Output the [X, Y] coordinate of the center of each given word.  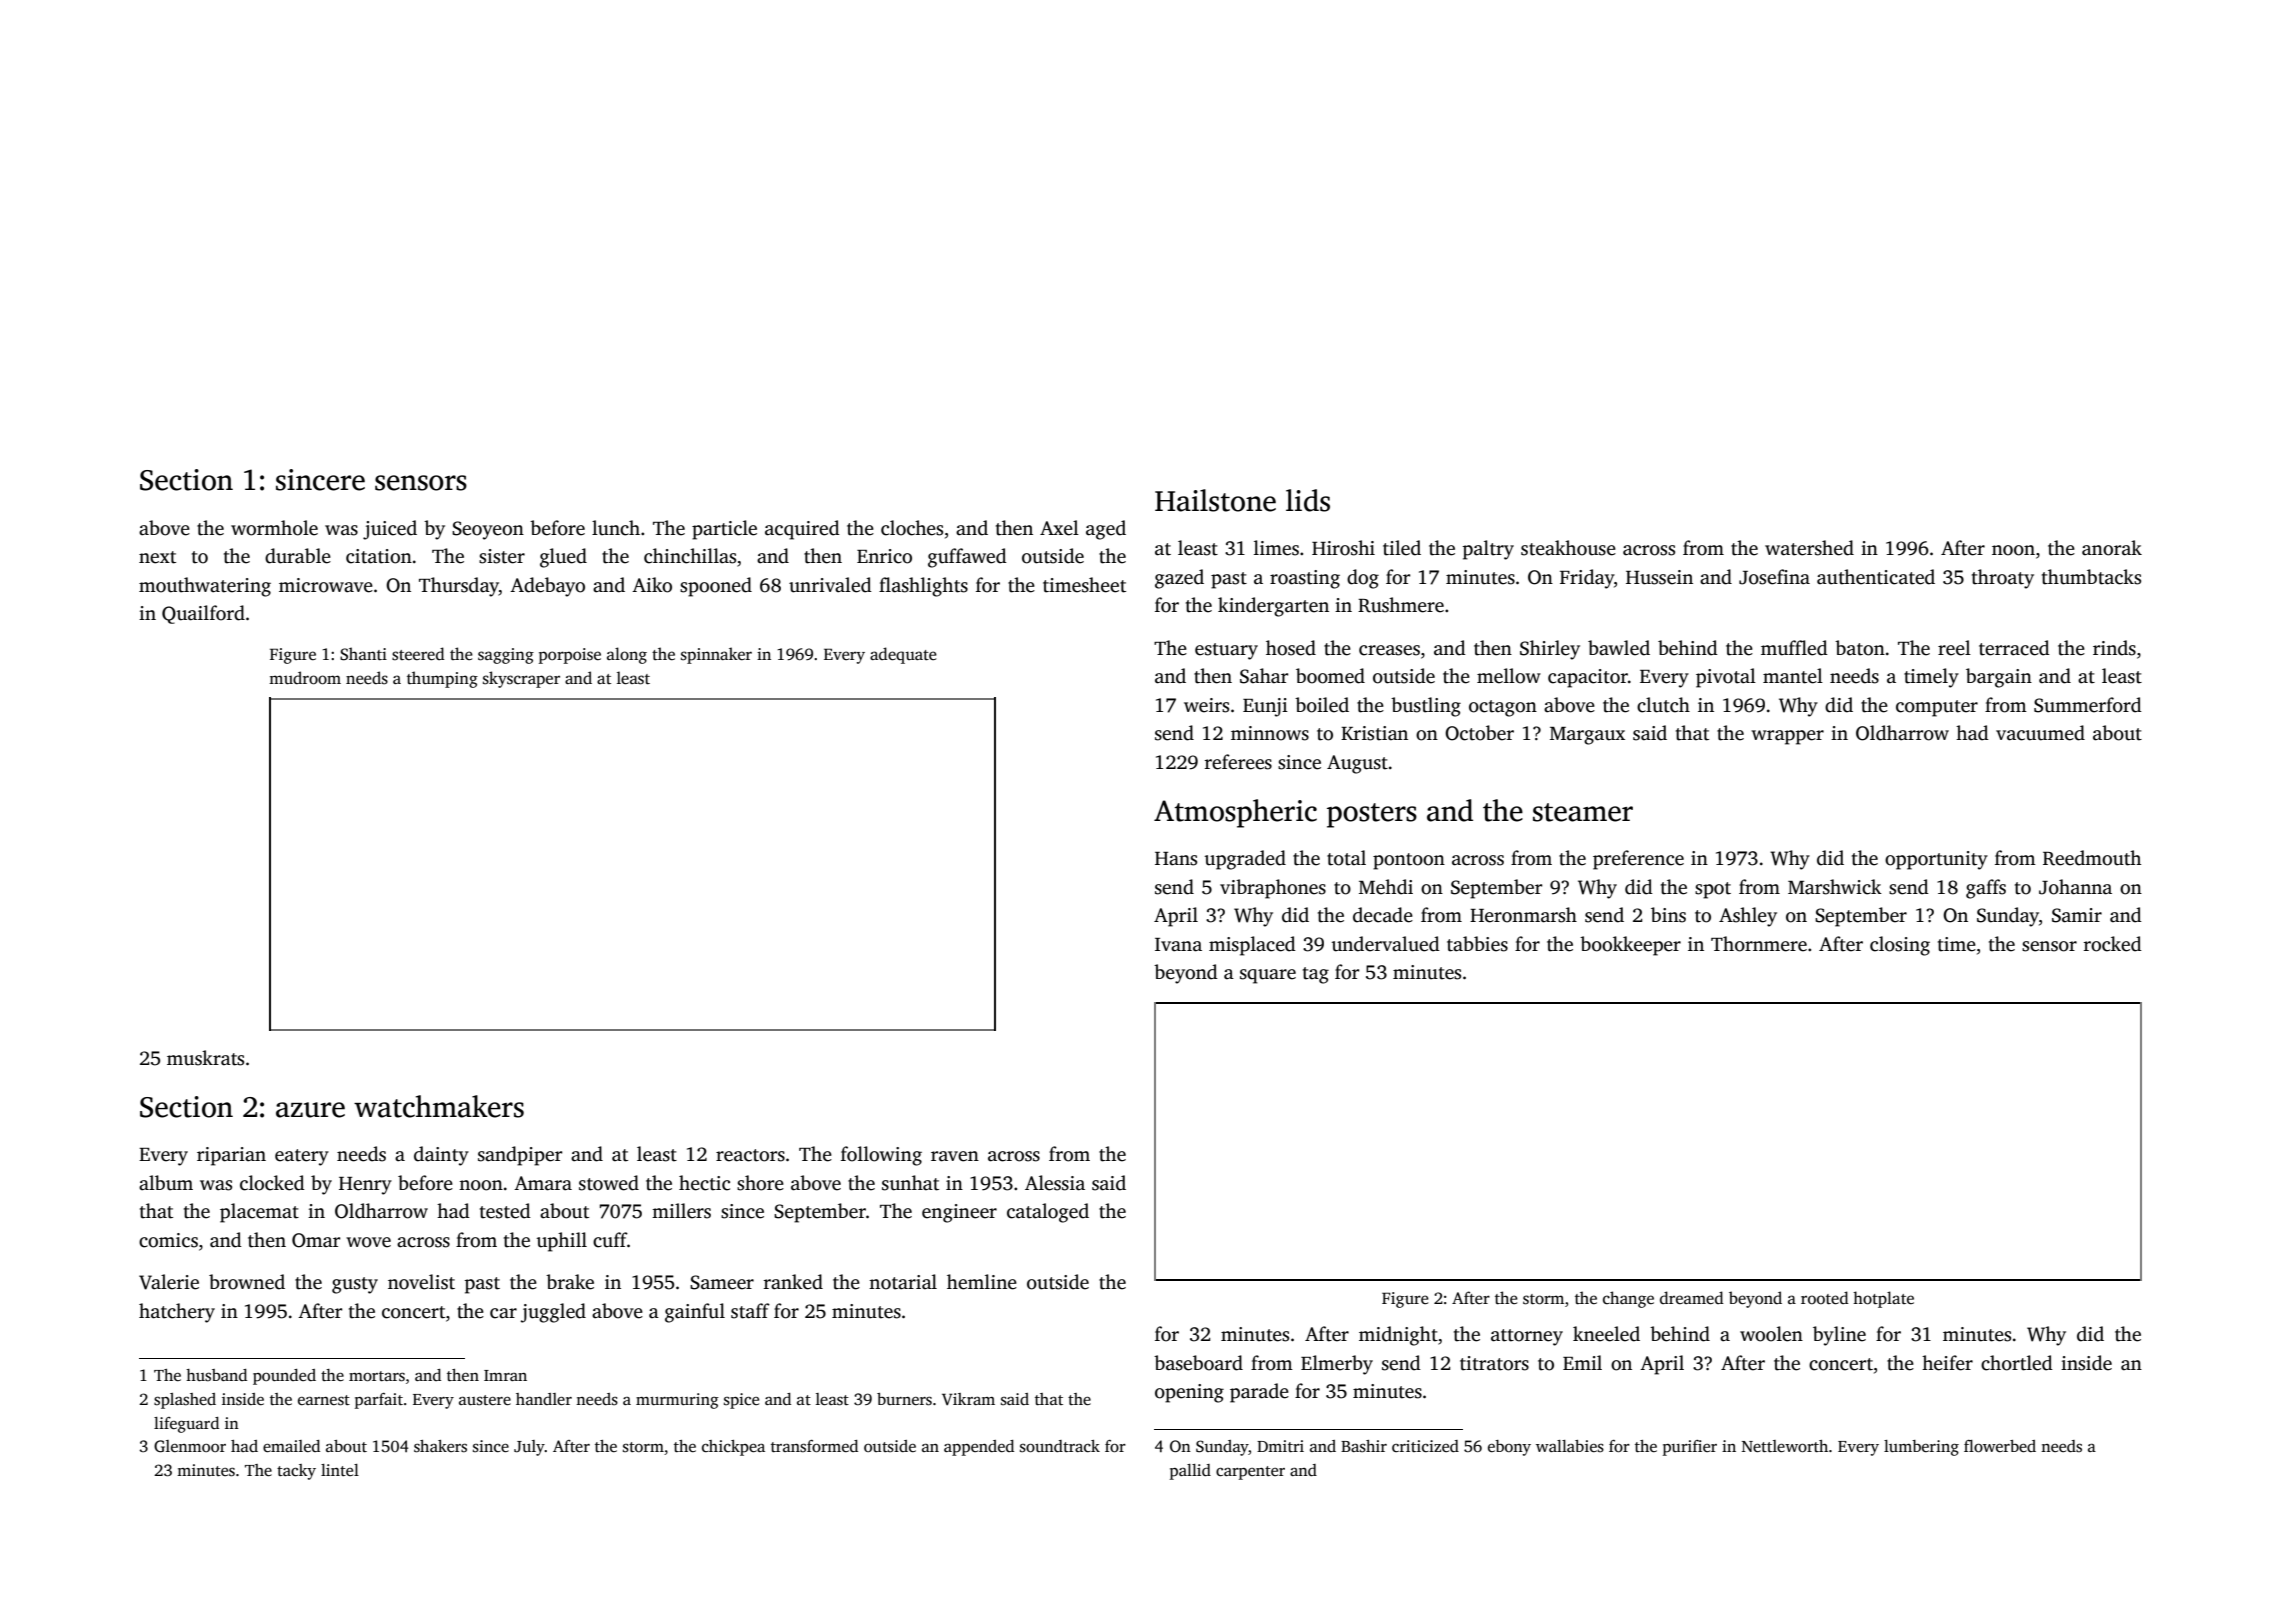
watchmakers [439, 1106]
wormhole [274, 528]
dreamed [1692, 1298]
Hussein [1659, 577]
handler [544, 1399]
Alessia [1055, 1183]
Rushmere [1401, 605]
